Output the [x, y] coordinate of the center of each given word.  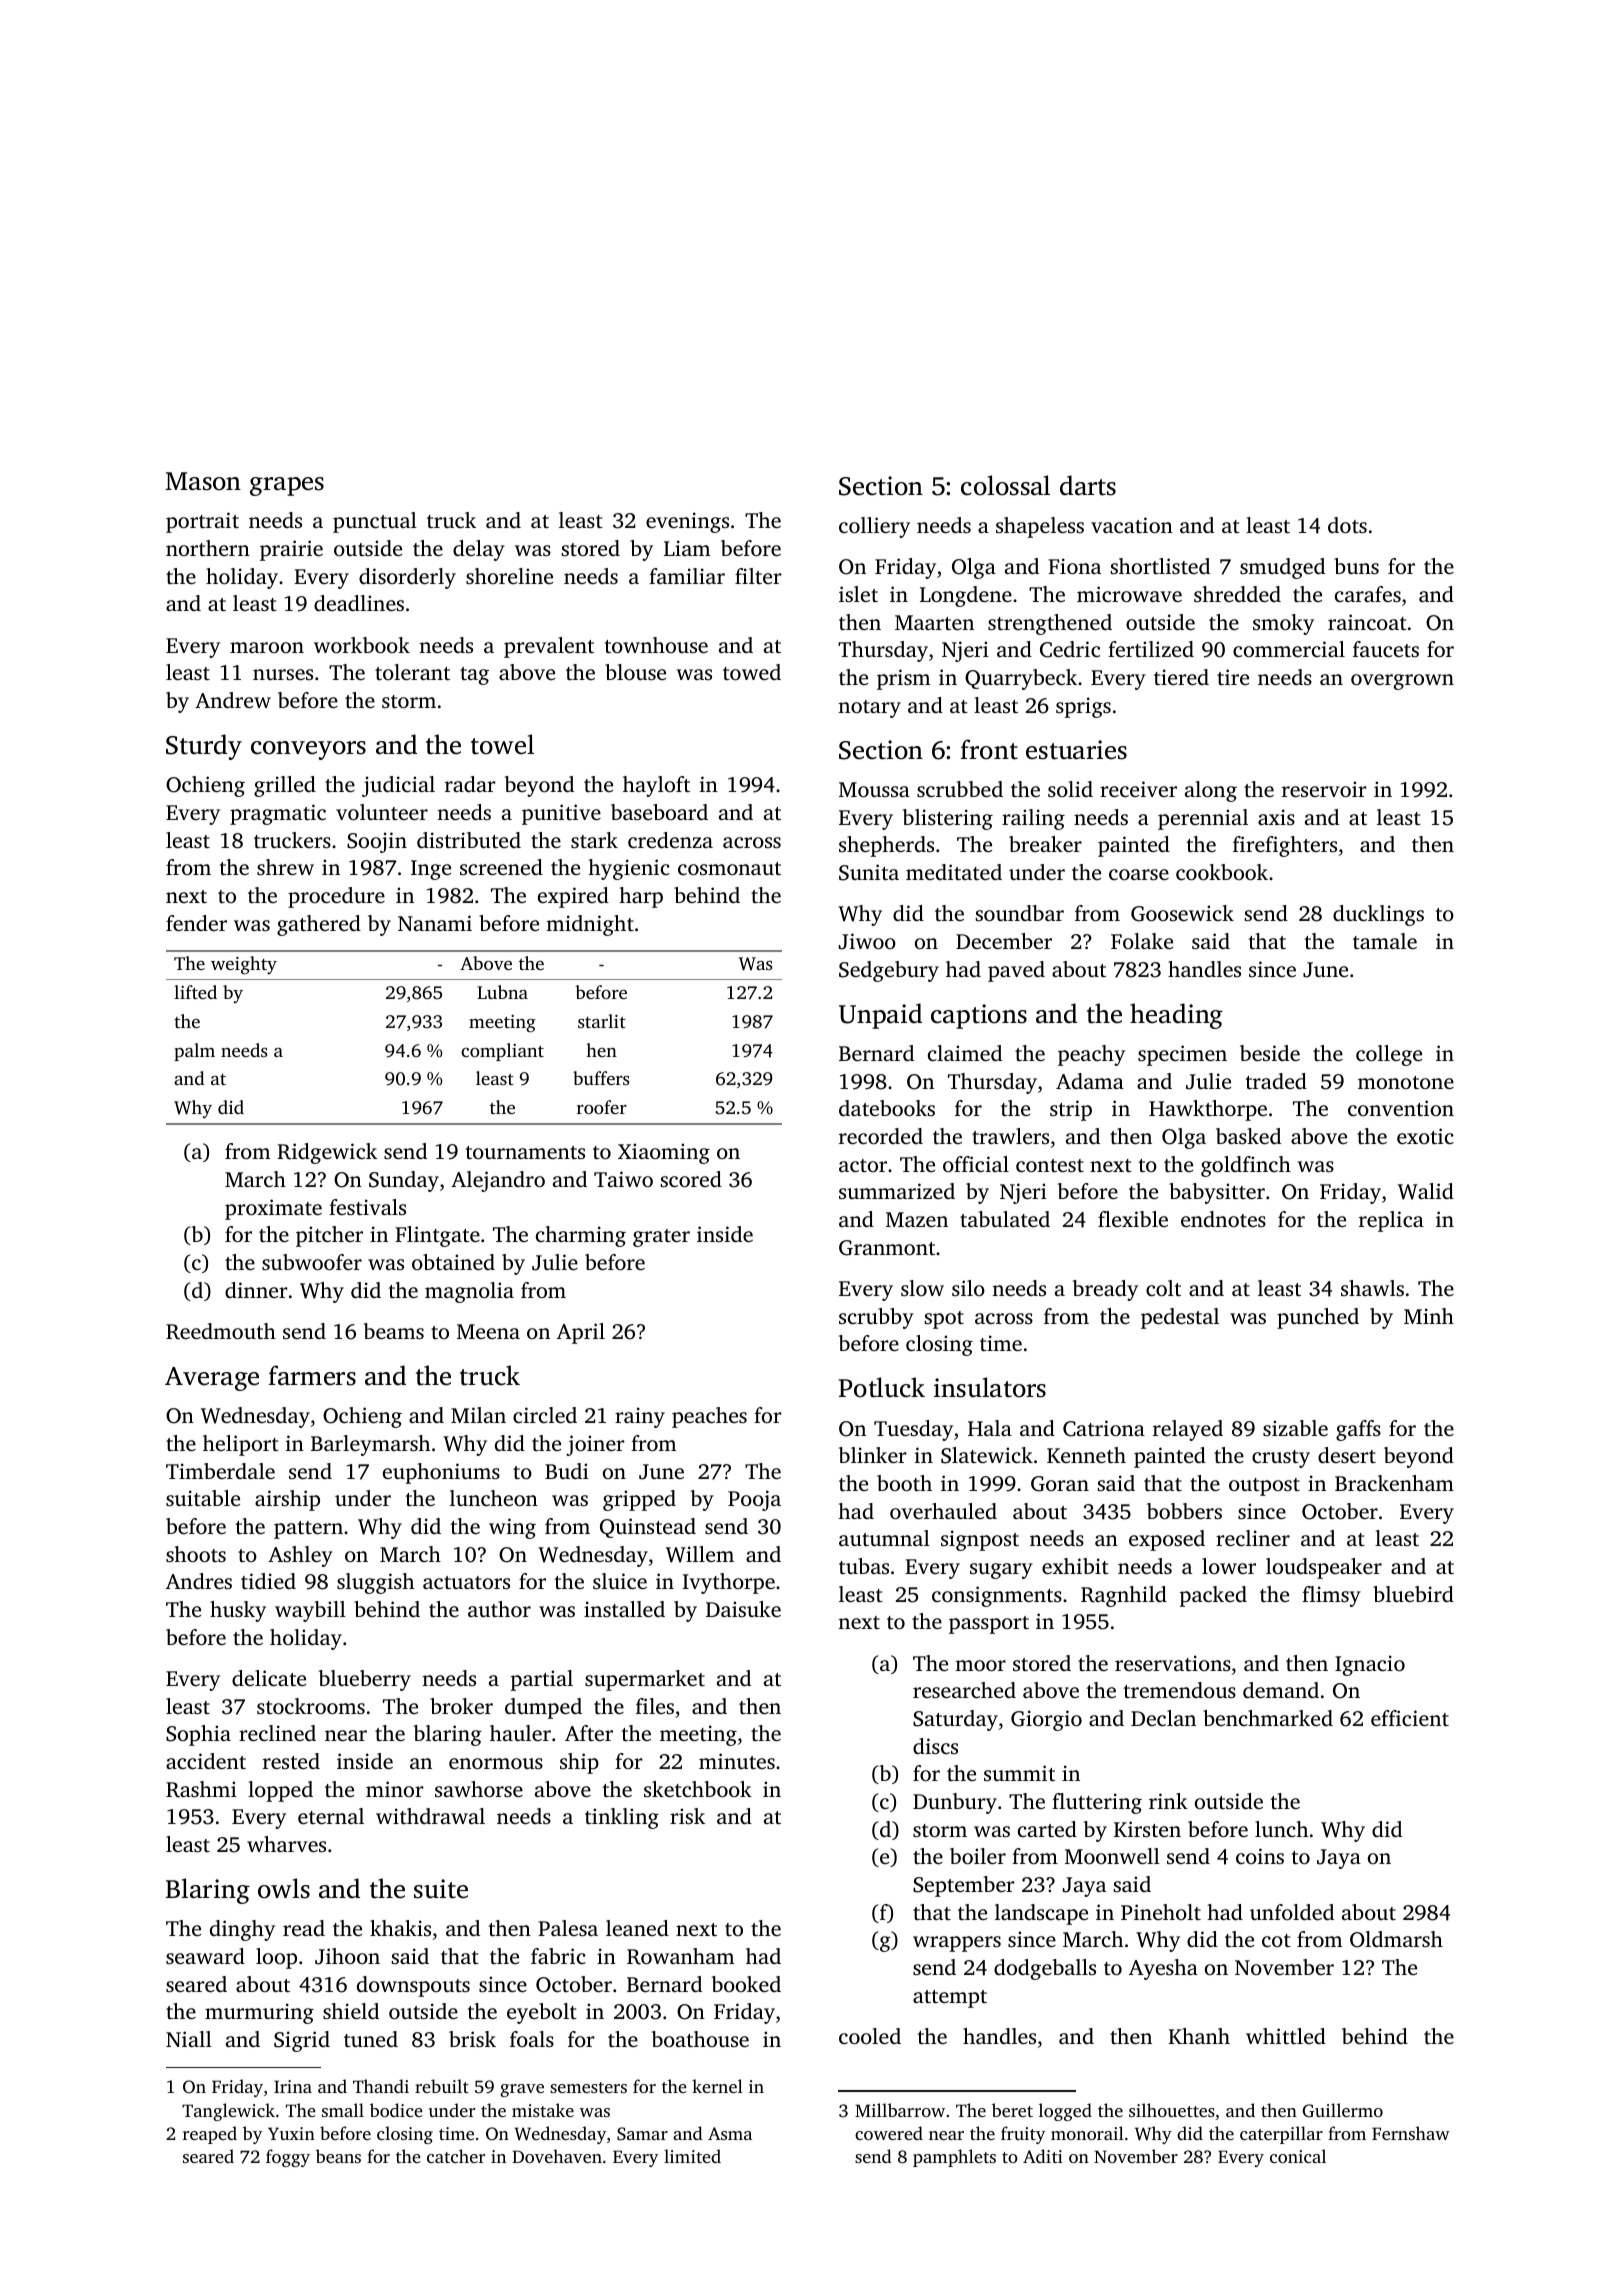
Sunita [869, 872]
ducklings [1378, 915]
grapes [287, 486]
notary [869, 709]
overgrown [1402, 682]
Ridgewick [327, 1153]
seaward [205, 1956]
